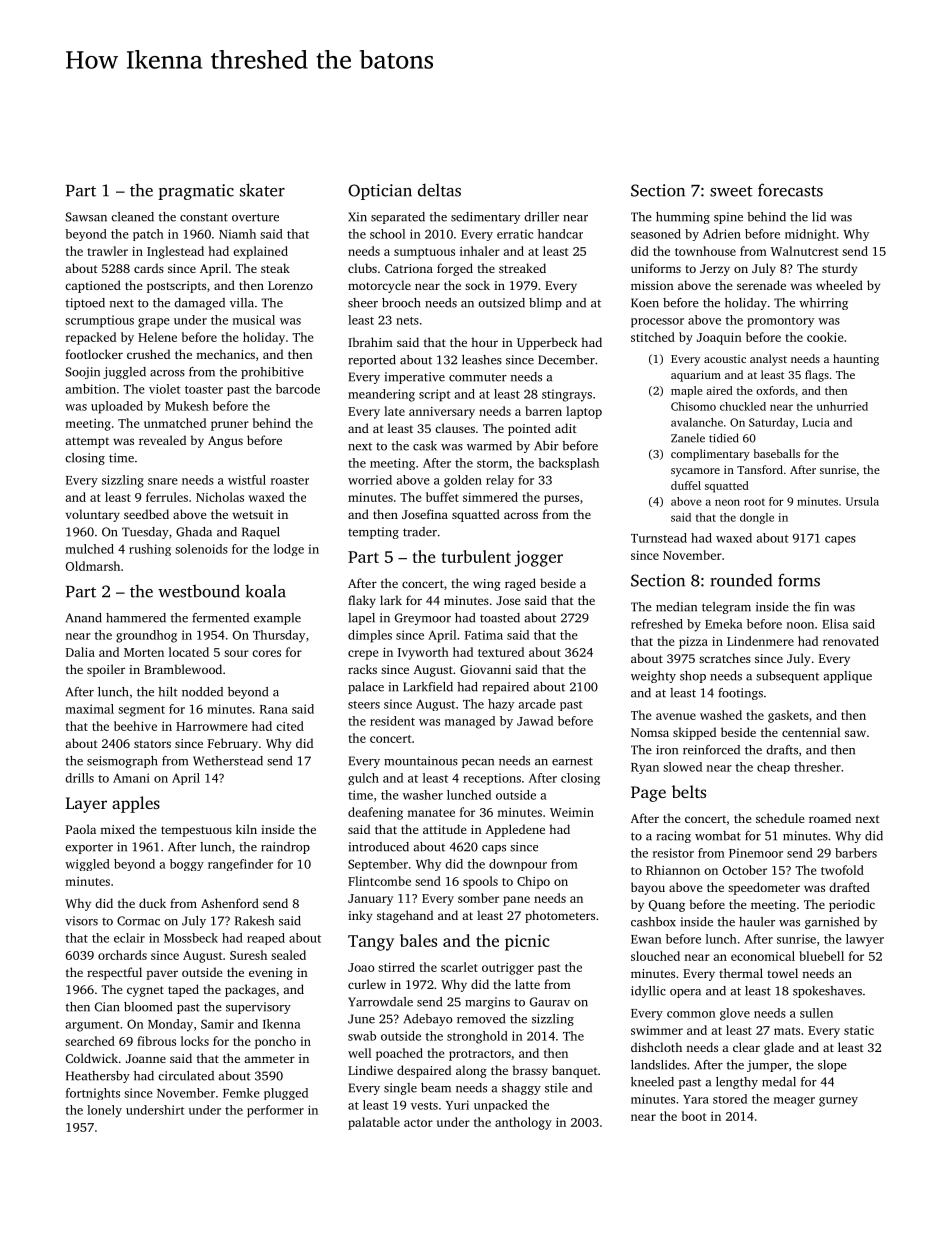 This screenshot has width=952, height=1233. Describe the element at coordinates (114, 973) in the screenshot. I see `respectful` at that location.
